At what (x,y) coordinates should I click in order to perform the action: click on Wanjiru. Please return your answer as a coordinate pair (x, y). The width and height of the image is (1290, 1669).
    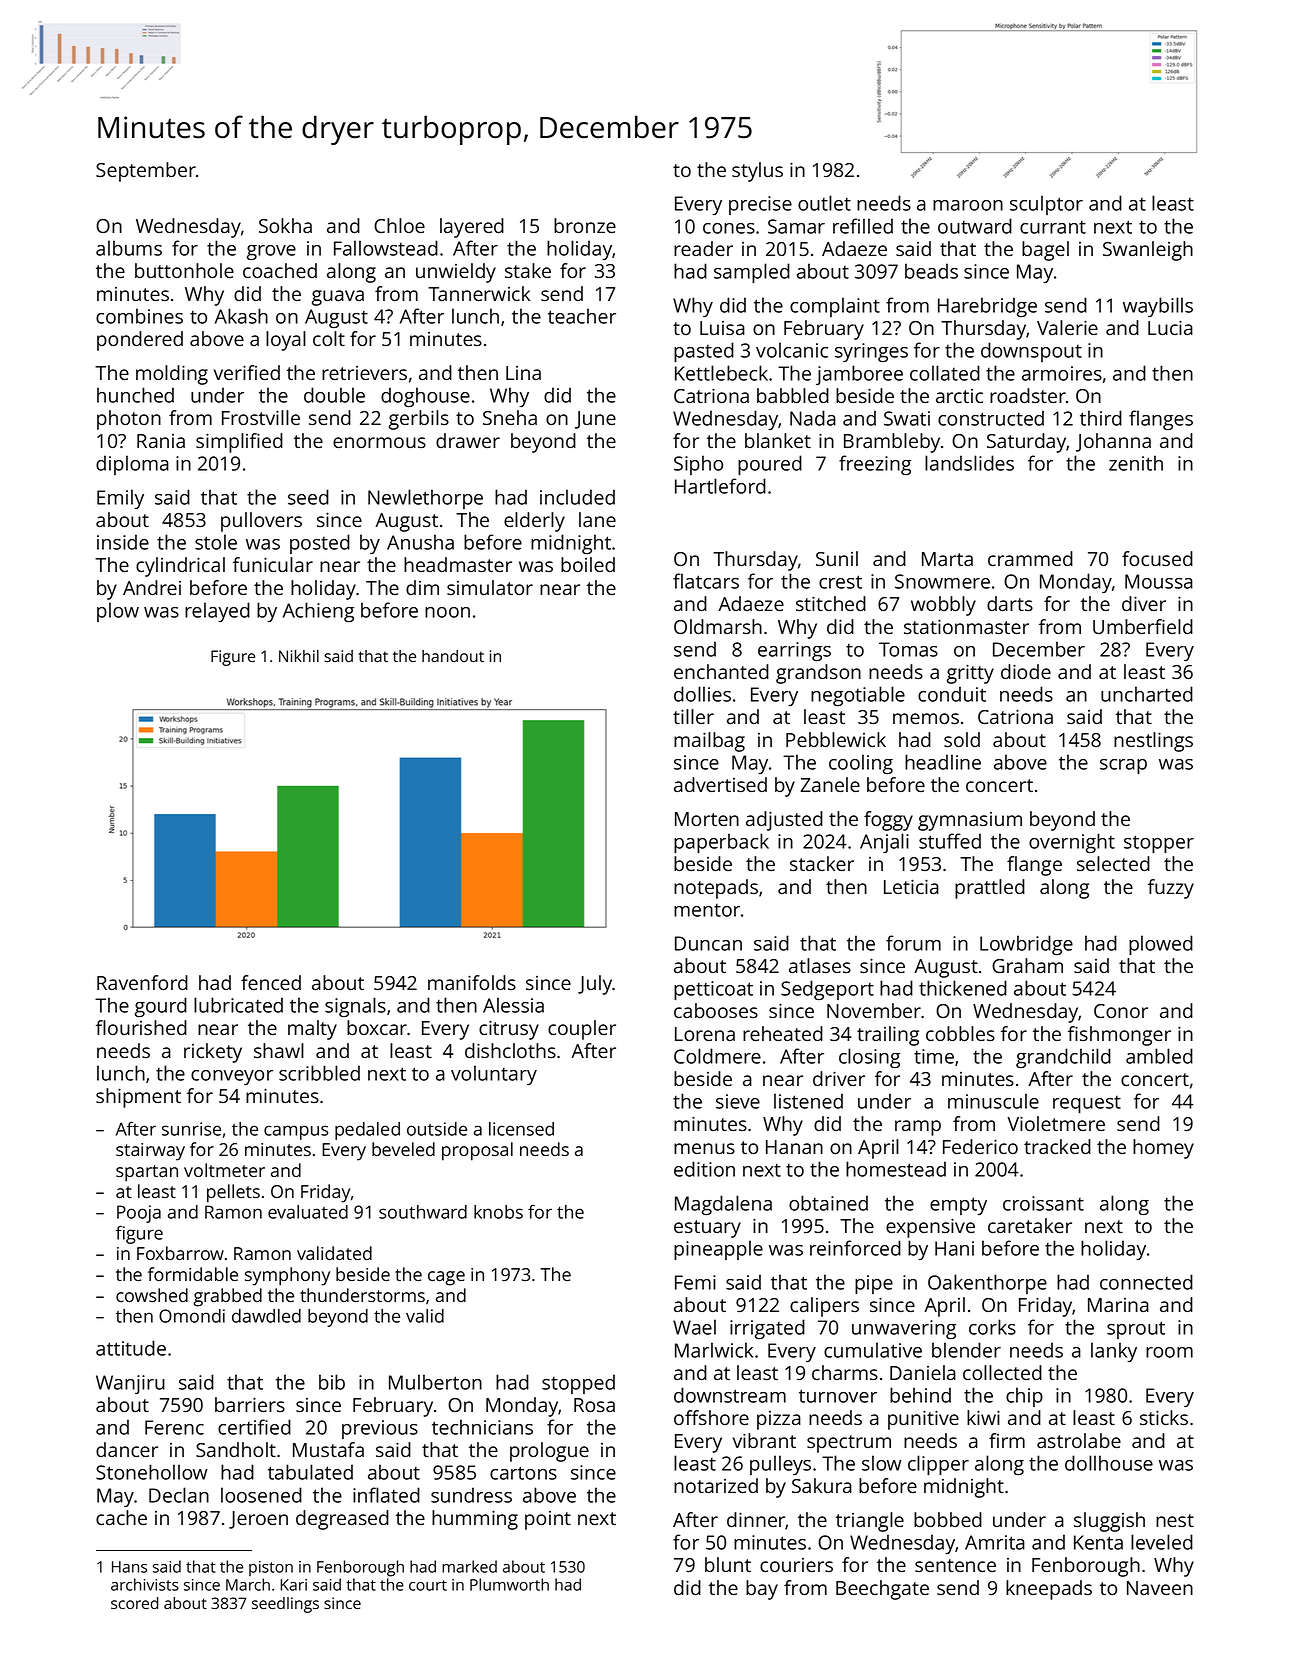
    Looking at the image, I should click on (130, 1384).
